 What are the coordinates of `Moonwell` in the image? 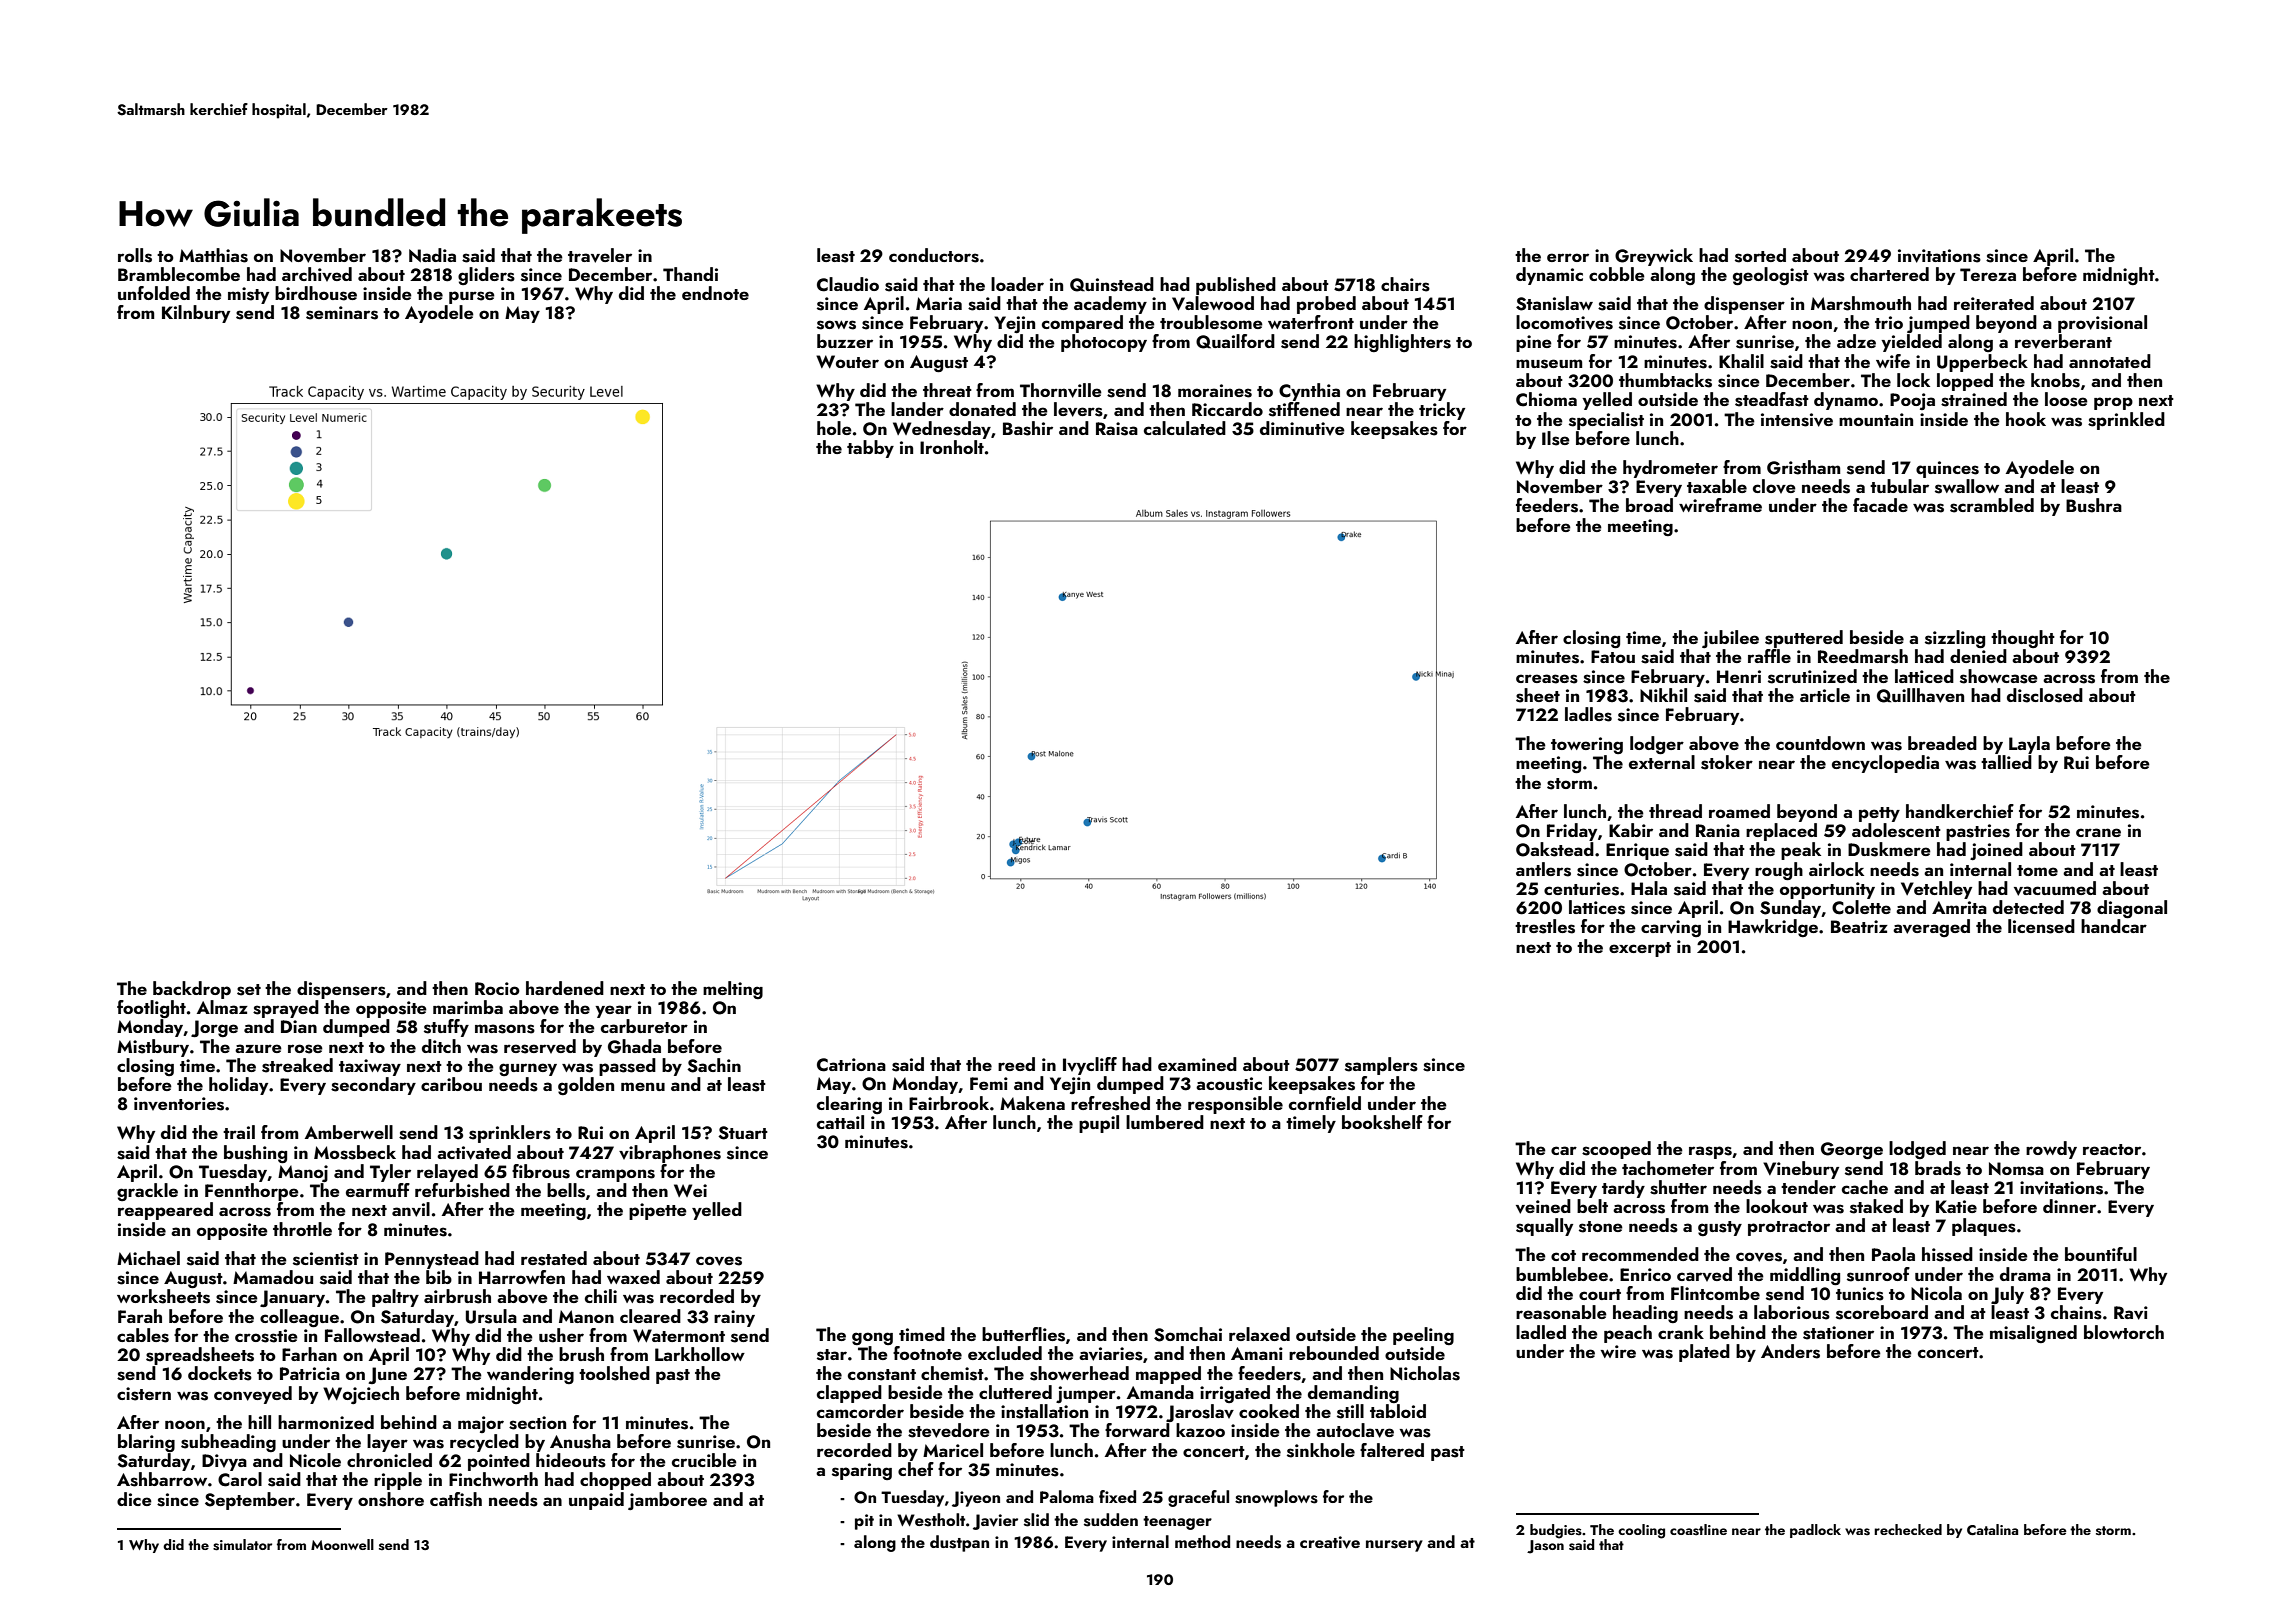 It's located at (342, 1544).
